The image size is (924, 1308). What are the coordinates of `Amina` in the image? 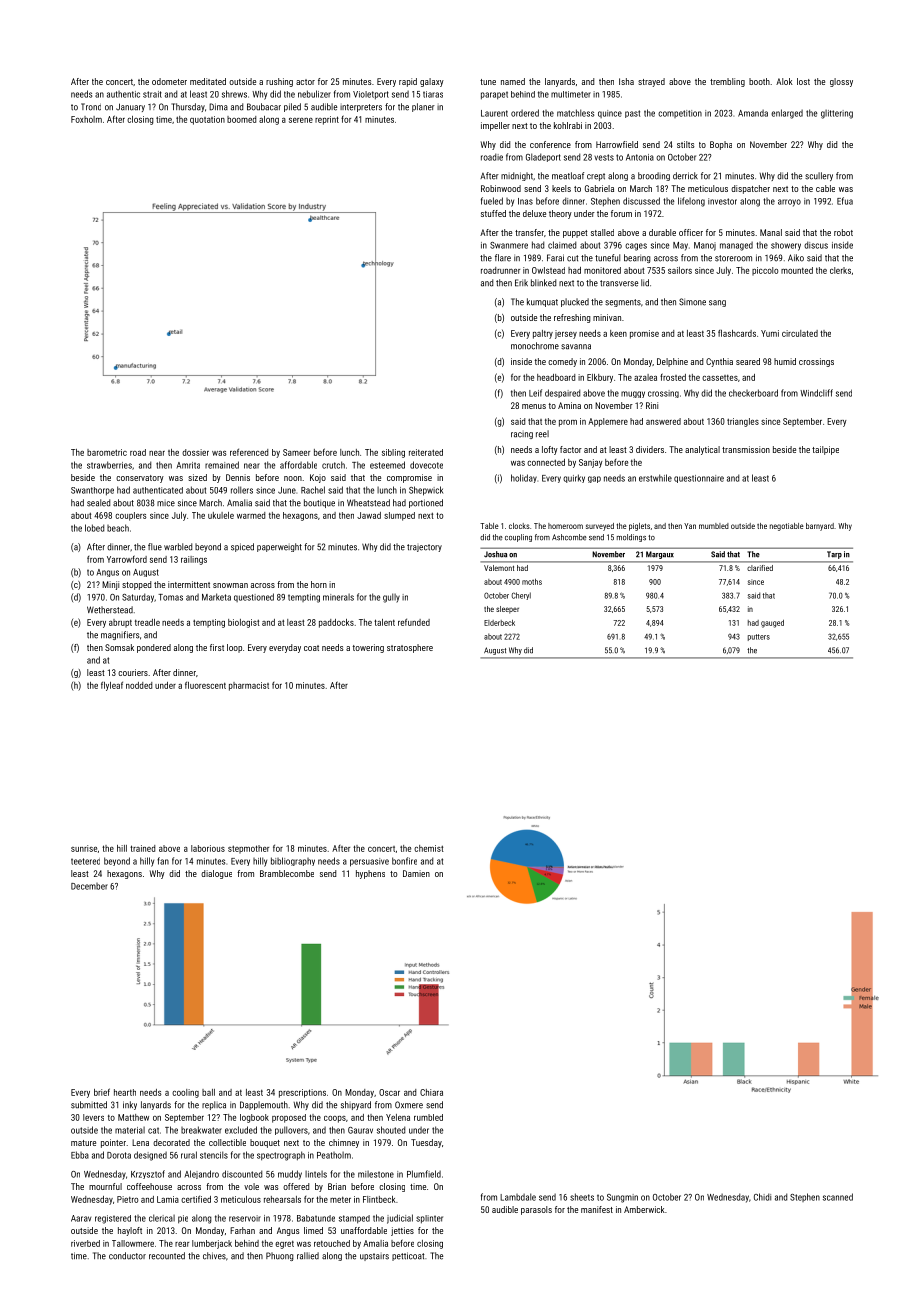 It's located at (569, 405).
